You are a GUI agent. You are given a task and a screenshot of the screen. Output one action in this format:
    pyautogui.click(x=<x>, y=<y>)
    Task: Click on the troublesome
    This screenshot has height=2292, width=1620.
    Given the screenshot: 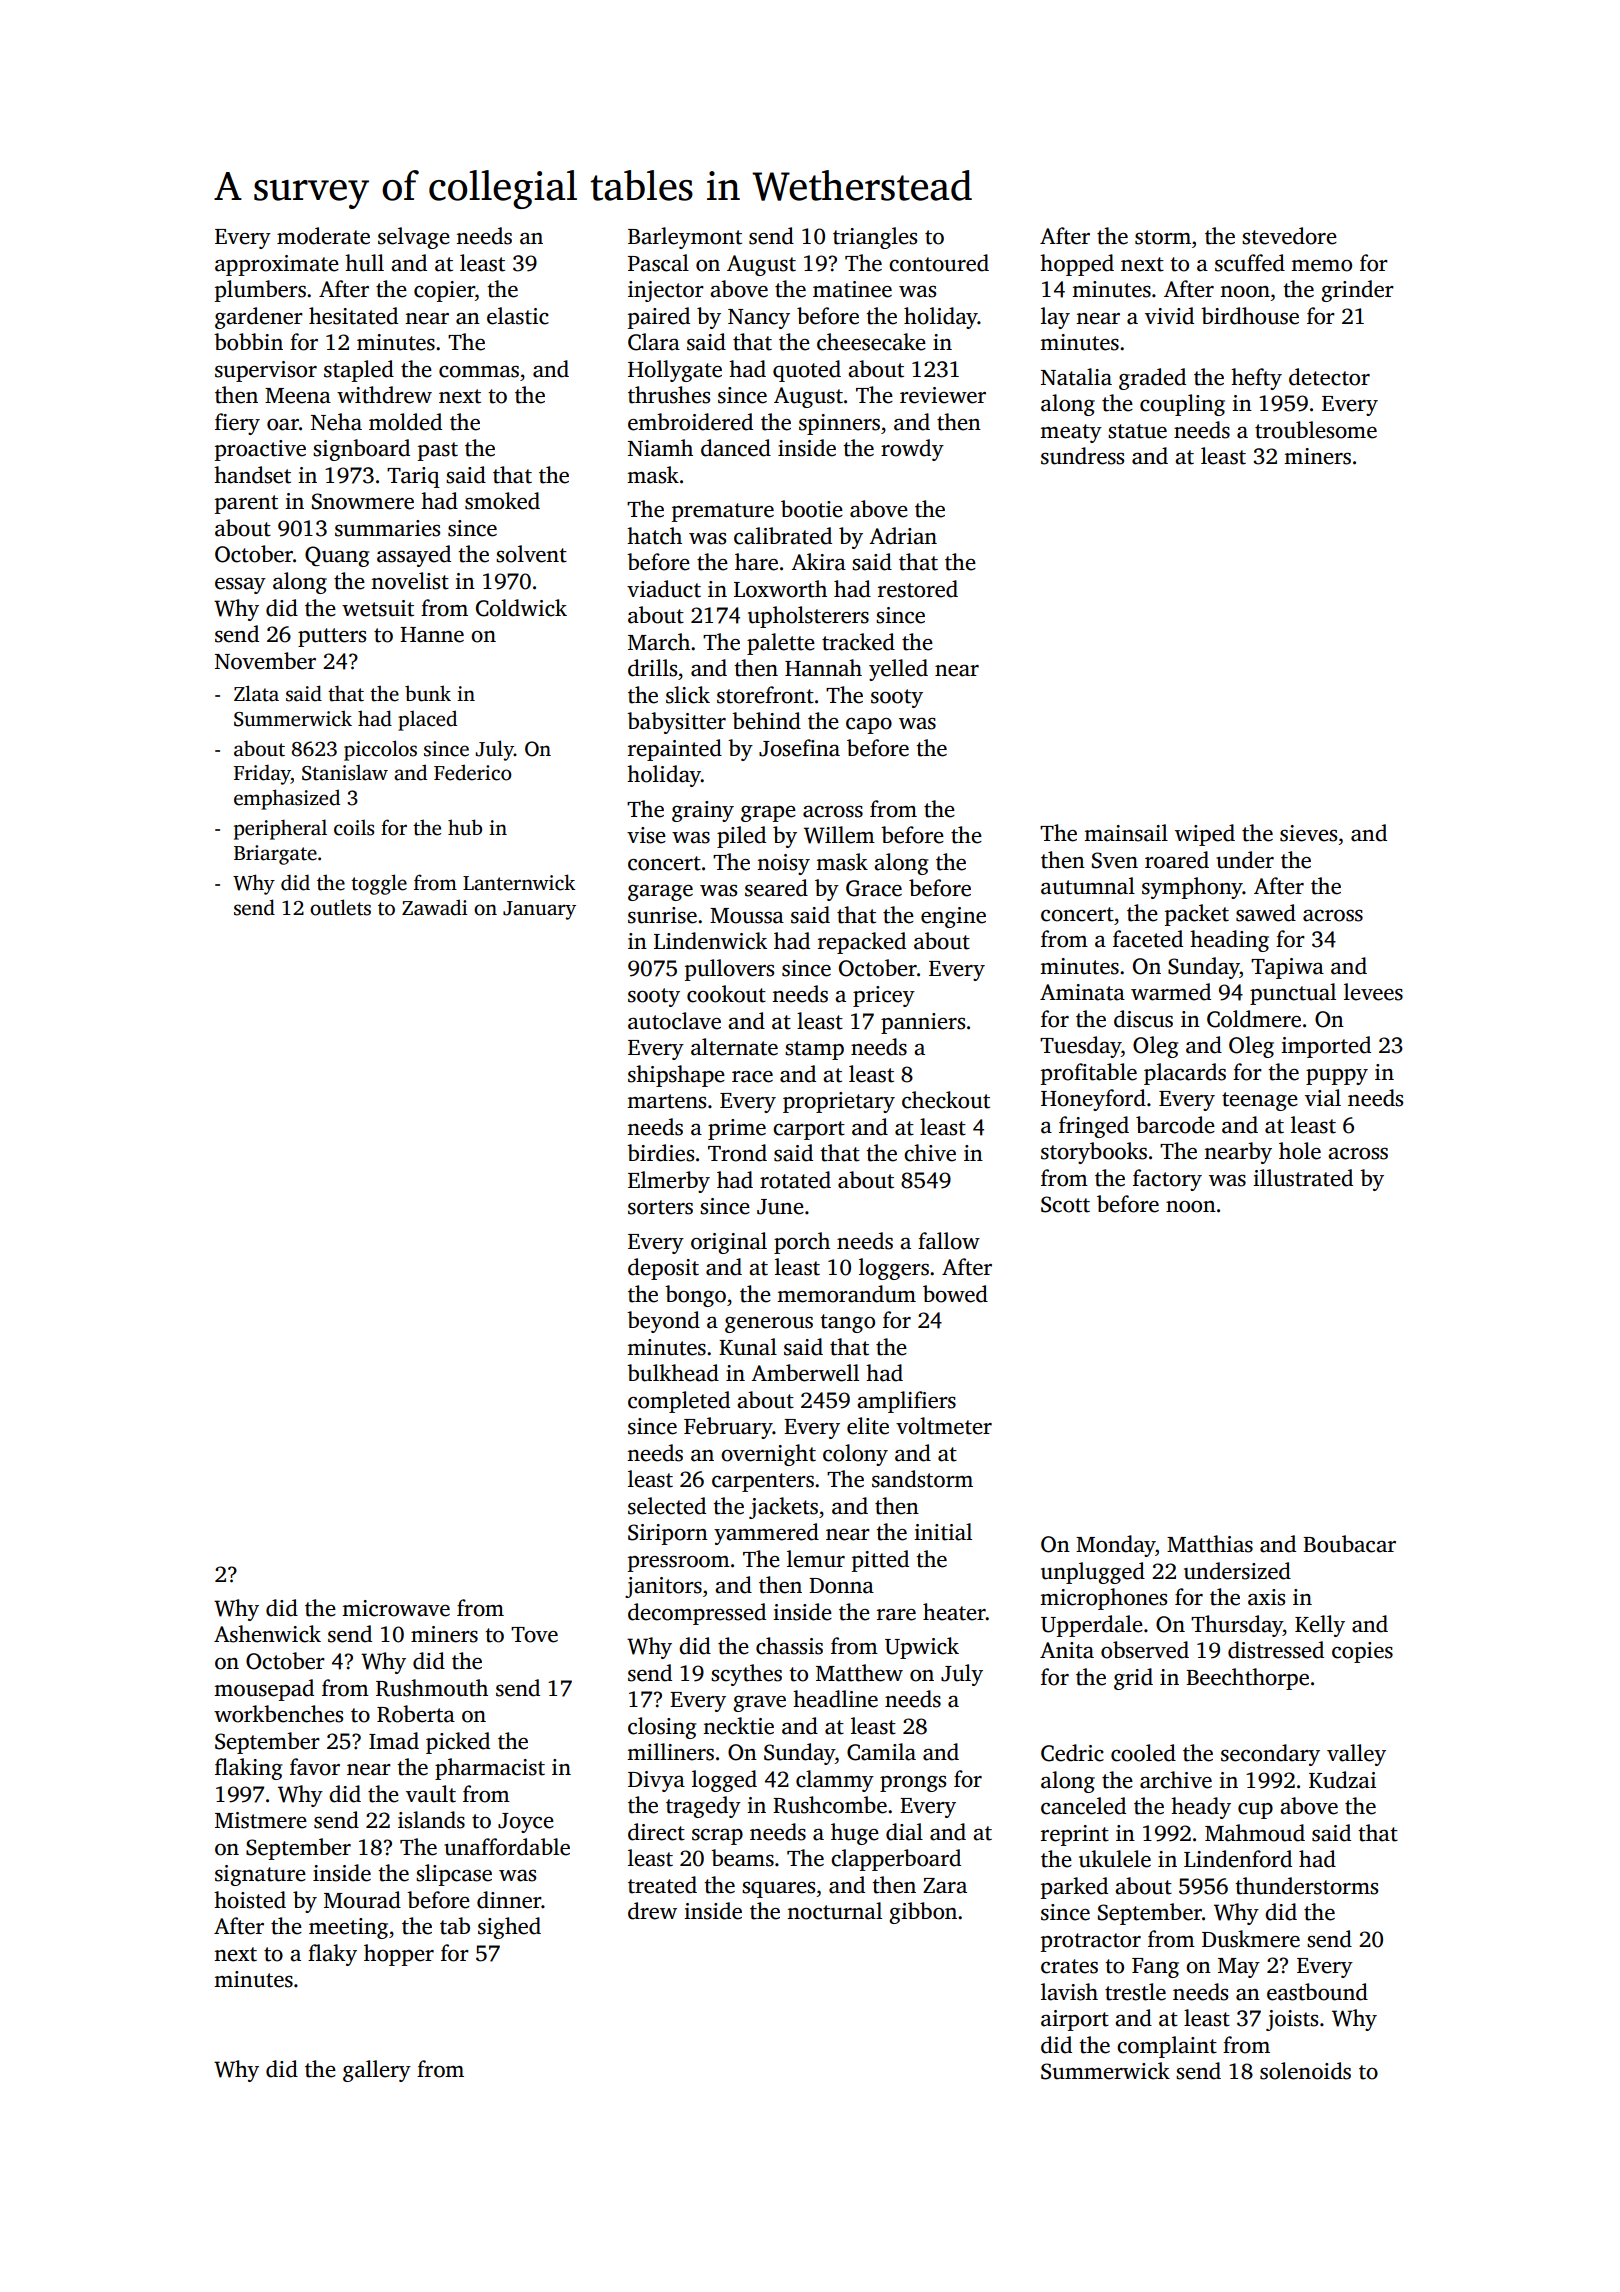 What is the action you would take?
    pyautogui.click(x=1316, y=430)
